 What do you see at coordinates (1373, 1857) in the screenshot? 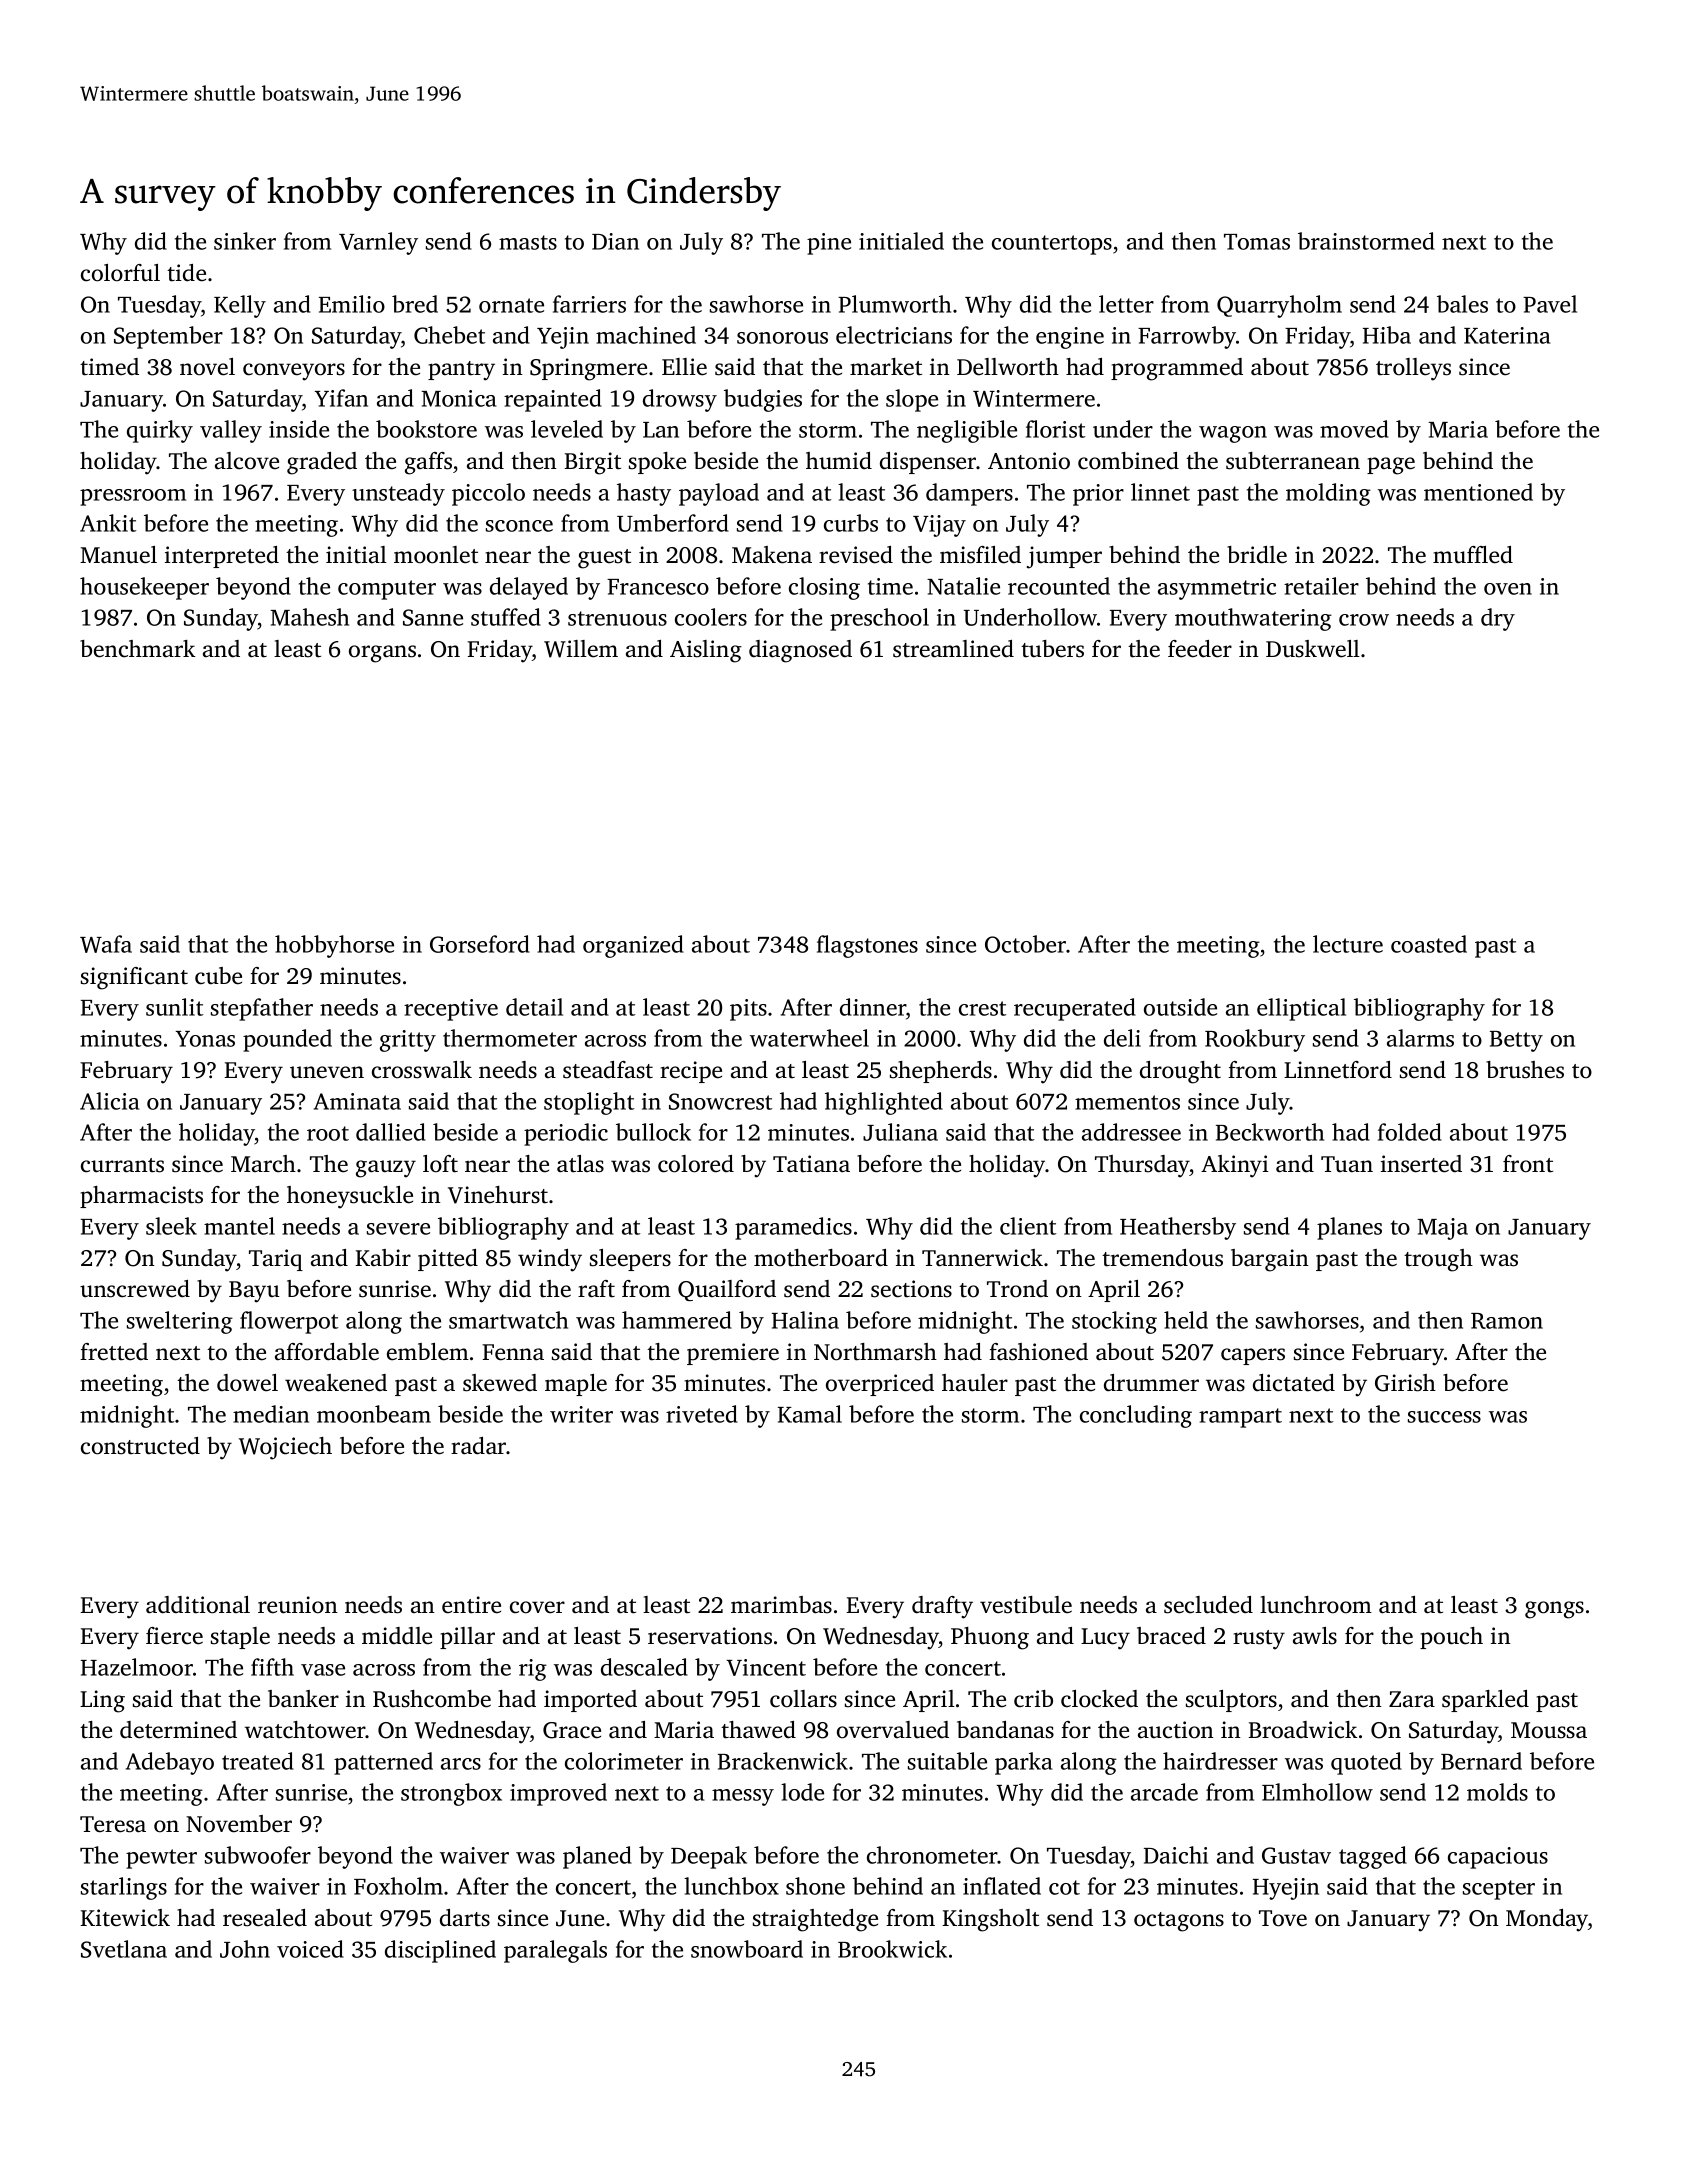
I see `tagged` at bounding box center [1373, 1857].
